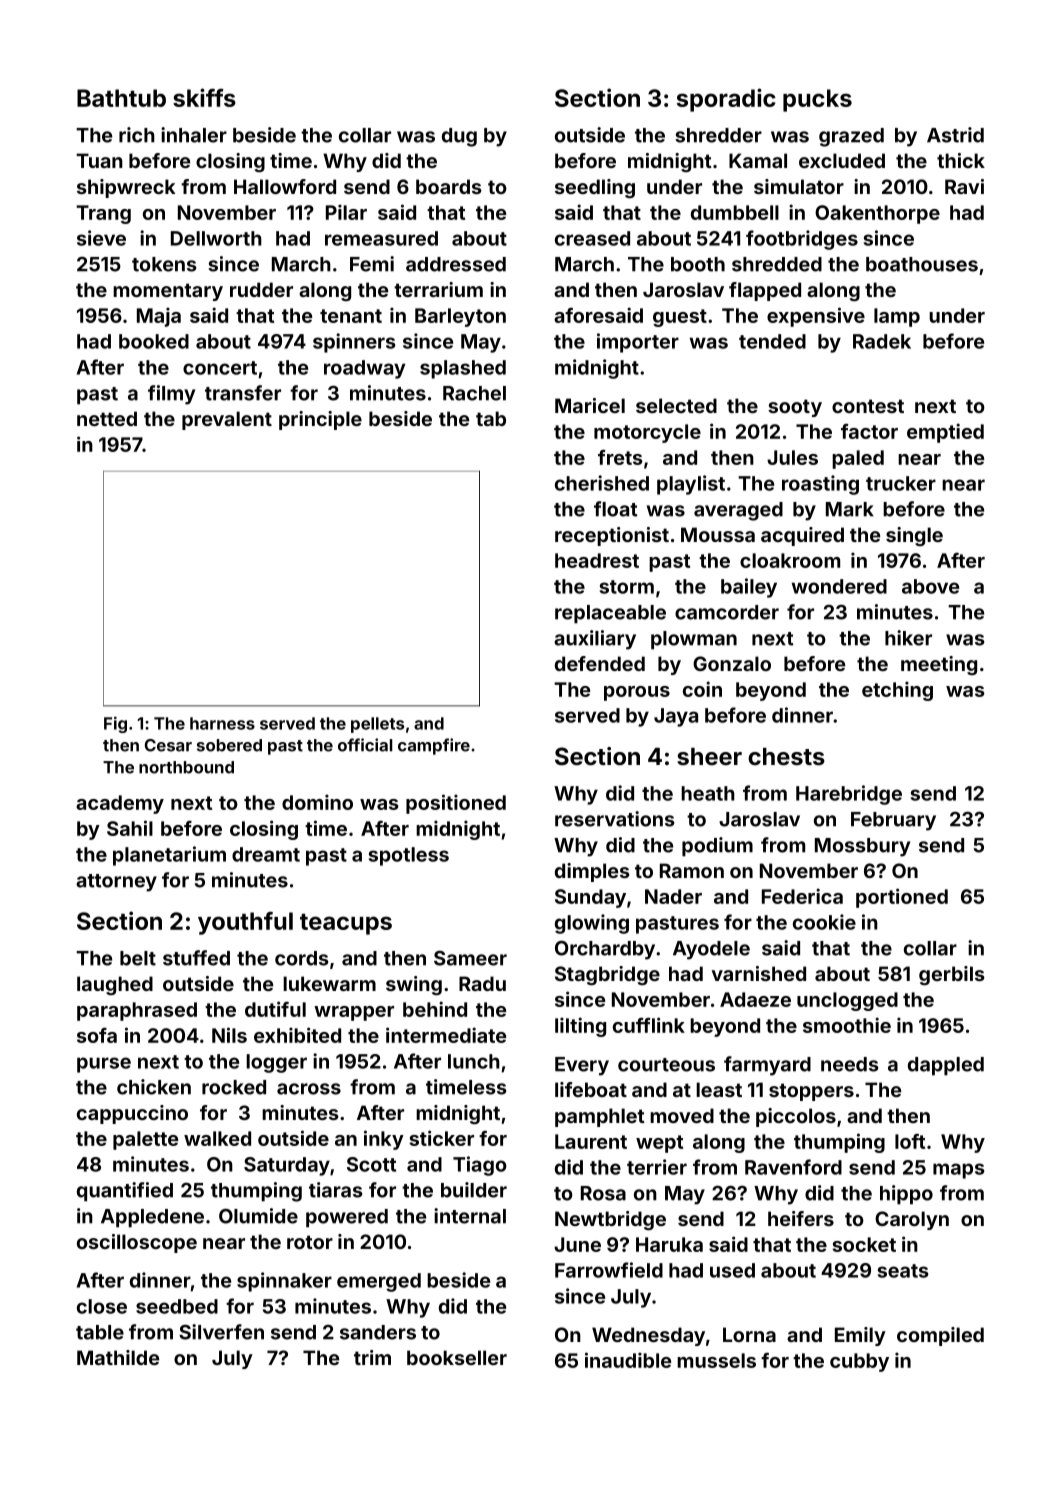  I want to click on boards, so click(449, 186).
